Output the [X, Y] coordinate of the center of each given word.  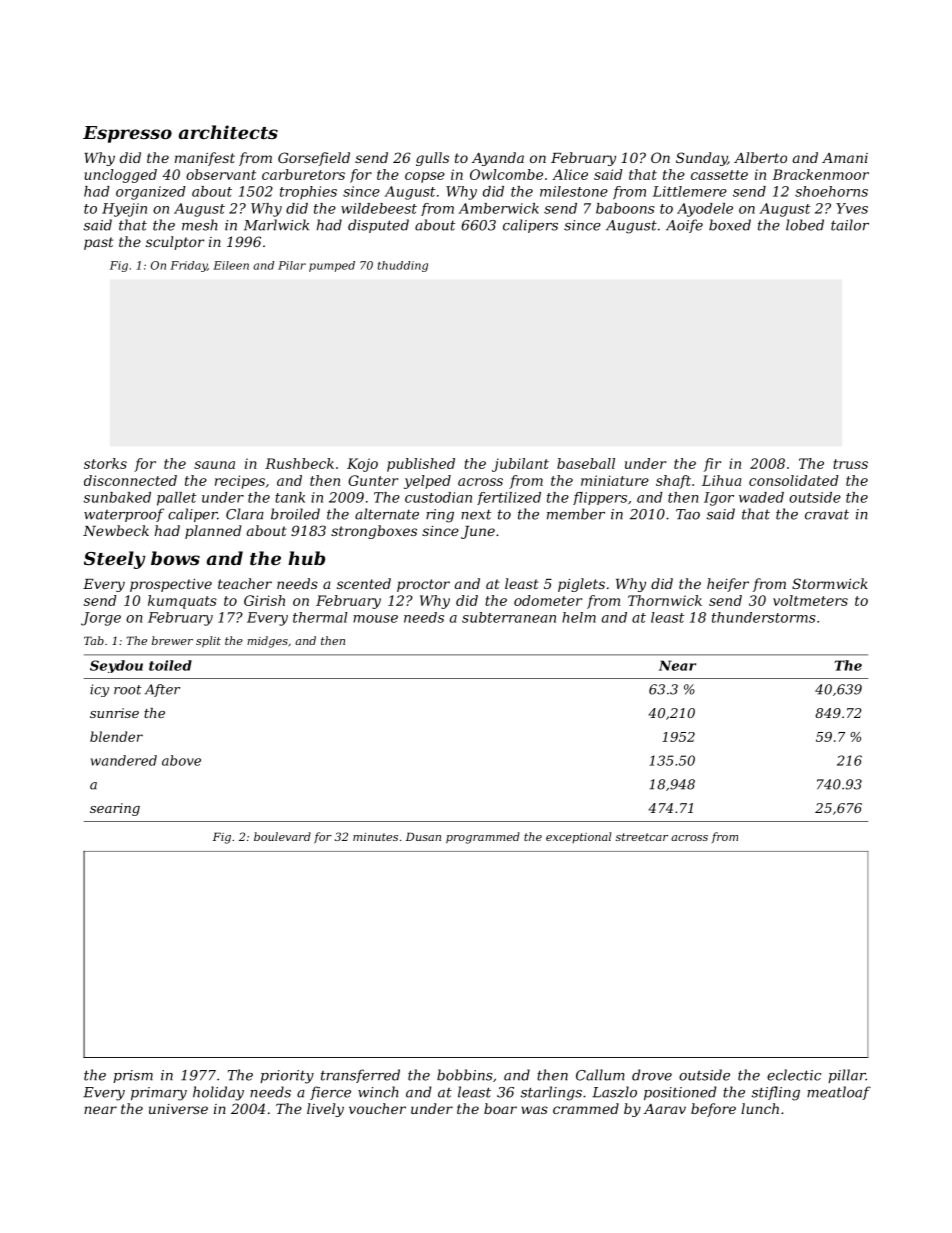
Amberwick [498, 208]
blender [116, 736]
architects [228, 132]
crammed [586, 1108]
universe [178, 1109]
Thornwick [665, 600]
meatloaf [839, 1093]
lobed [805, 225]
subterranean [509, 617]
